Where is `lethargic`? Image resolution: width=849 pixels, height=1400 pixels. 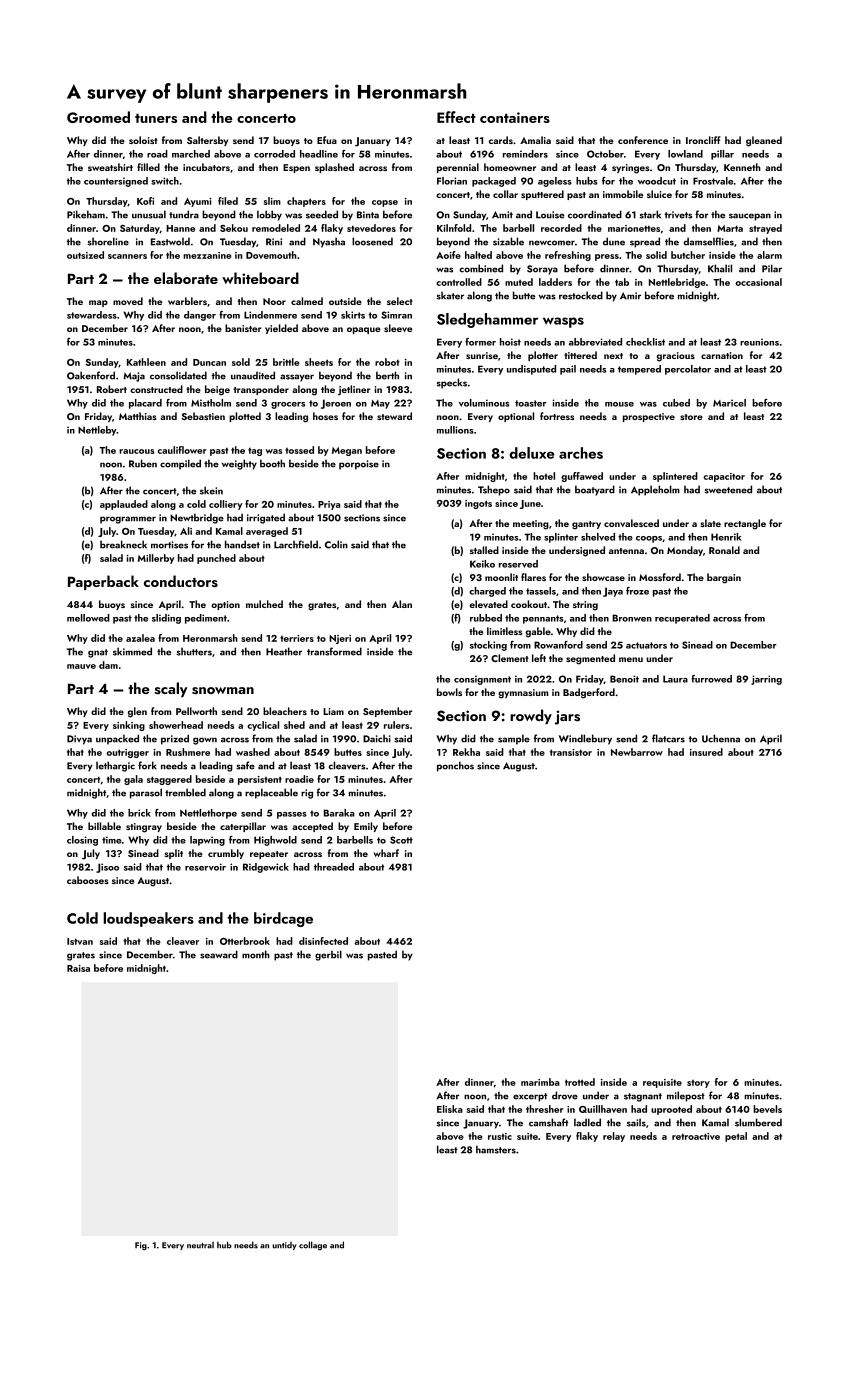 lethargic is located at coordinates (115, 766).
